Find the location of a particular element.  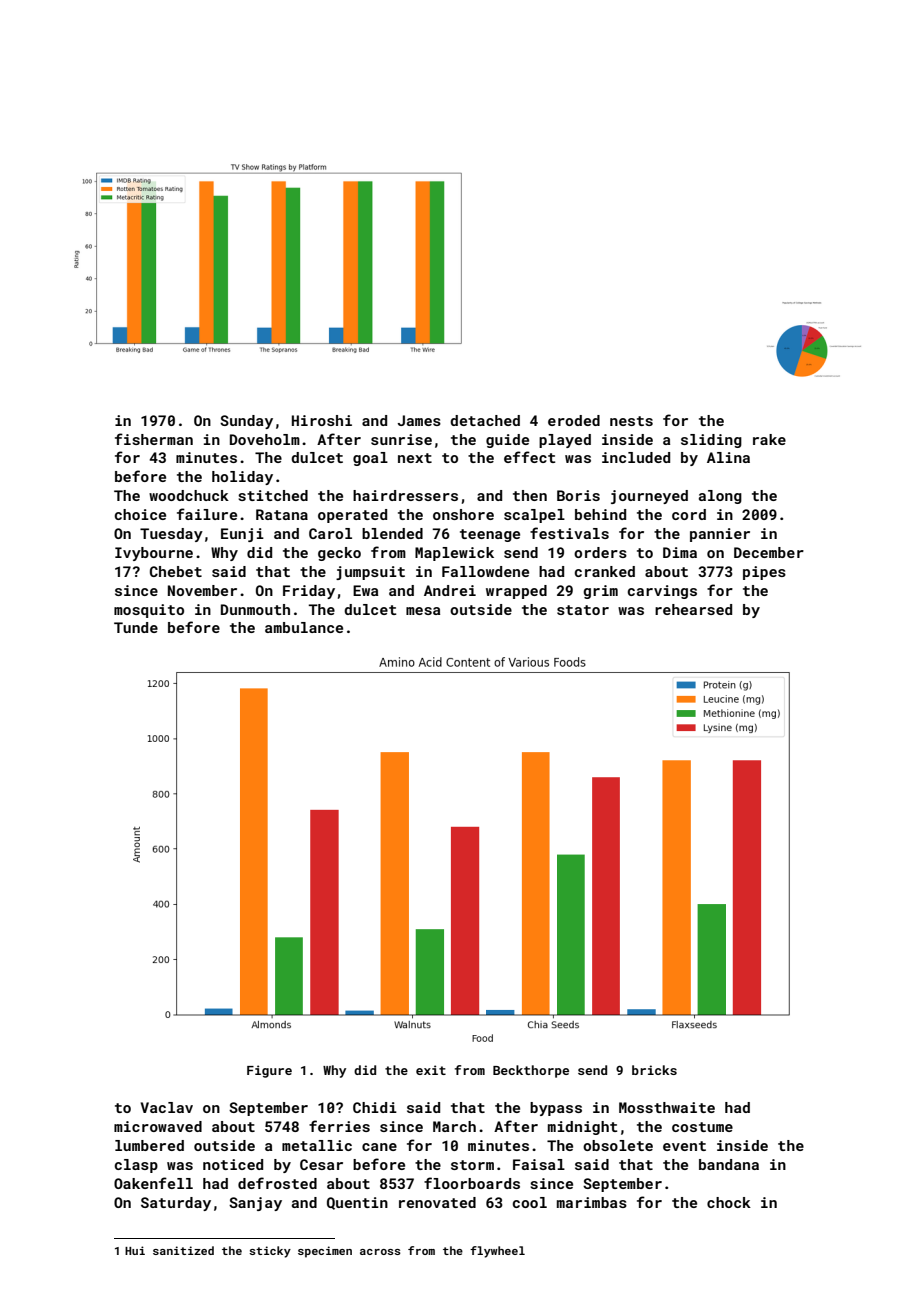

Ivybourne is located at coordinates (154, 554).
